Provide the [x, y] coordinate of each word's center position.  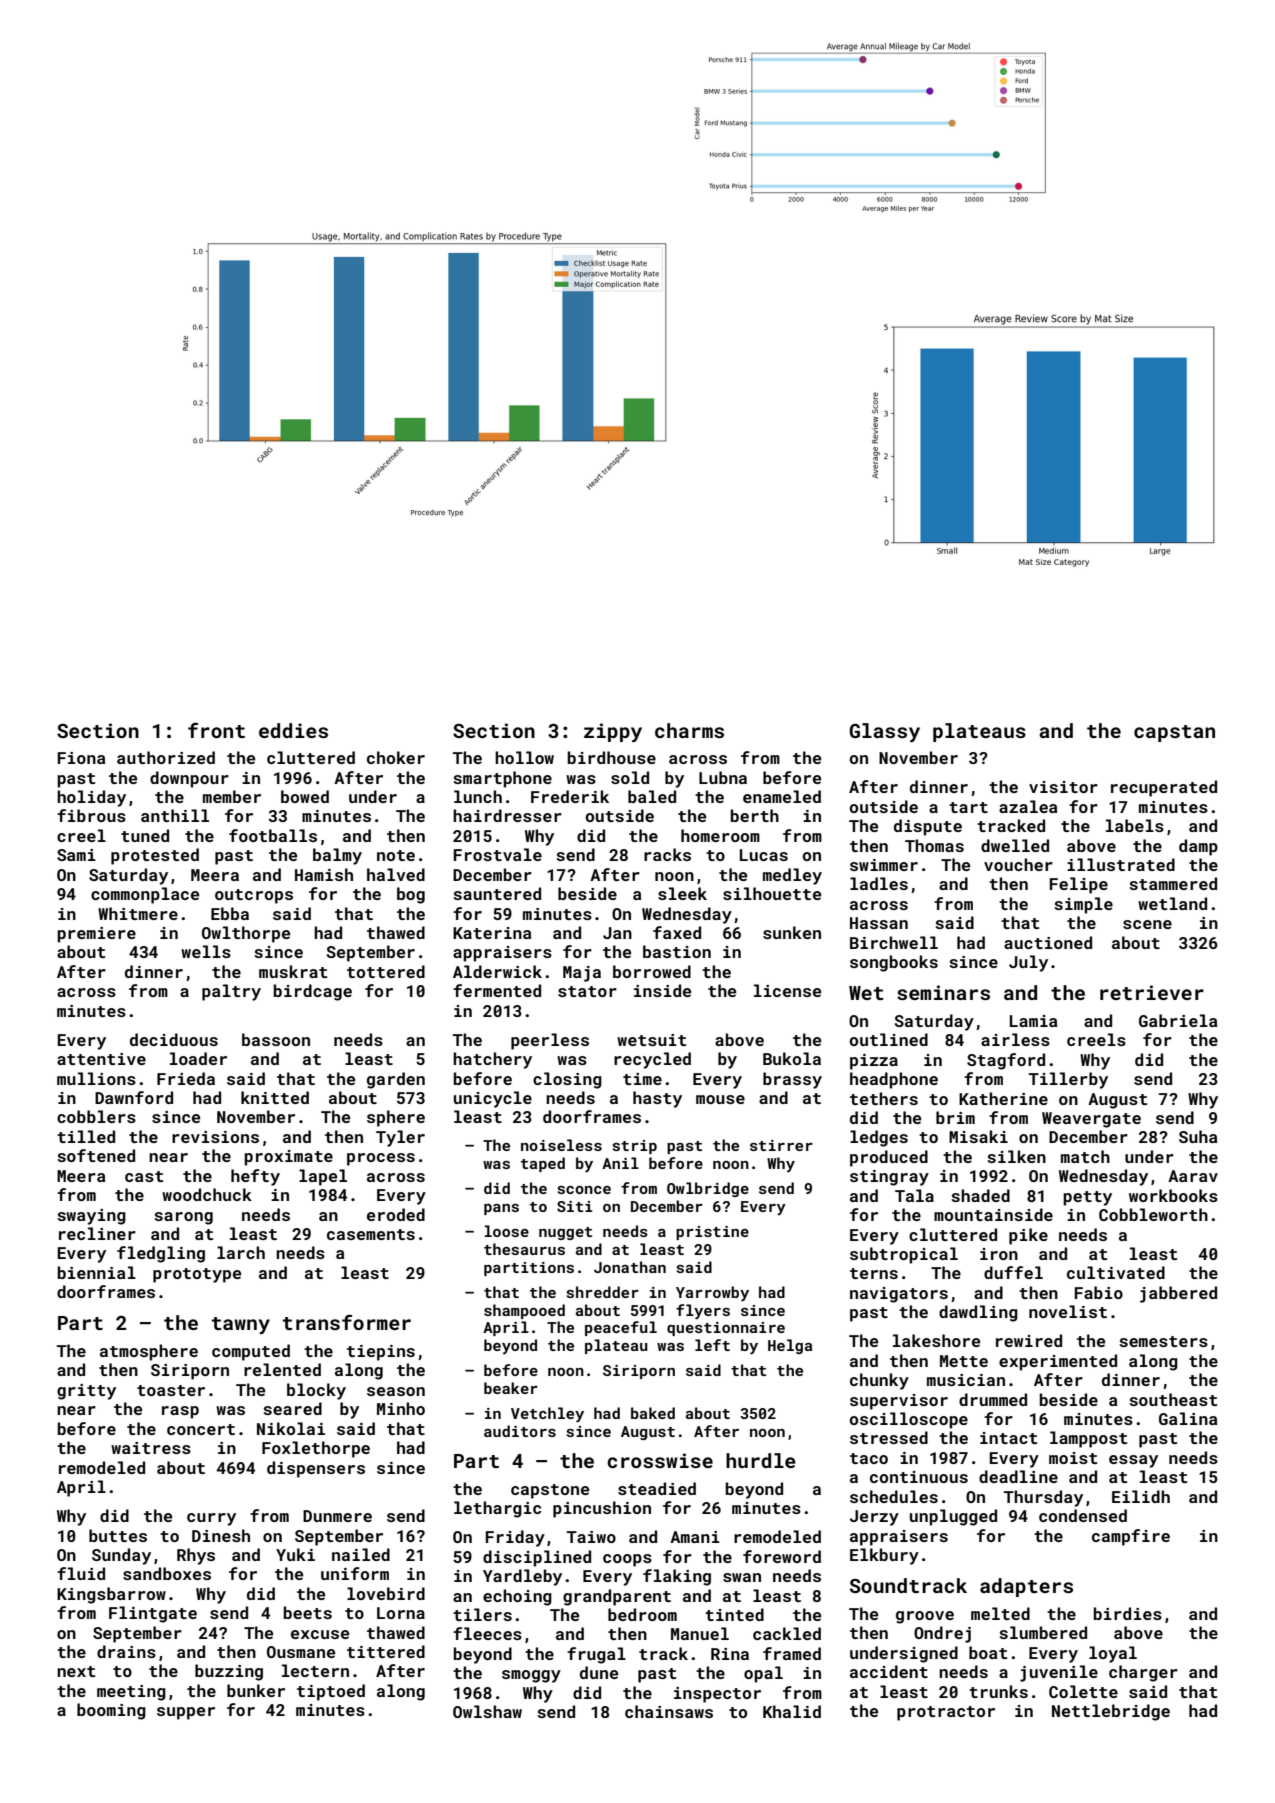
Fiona [81, 758]
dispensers [316, 1469]
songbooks [894, 963]
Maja [582, 974]
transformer [347, 1322]
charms [689, 730]
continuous [919, 1477]
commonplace [145, 895]
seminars [943, 992]
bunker [256, 1690]
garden [396, 1080]
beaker [511, 1388]
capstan [1174, 733]
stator [587, 991]
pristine [712, 1233]
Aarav [1193, 1176]
